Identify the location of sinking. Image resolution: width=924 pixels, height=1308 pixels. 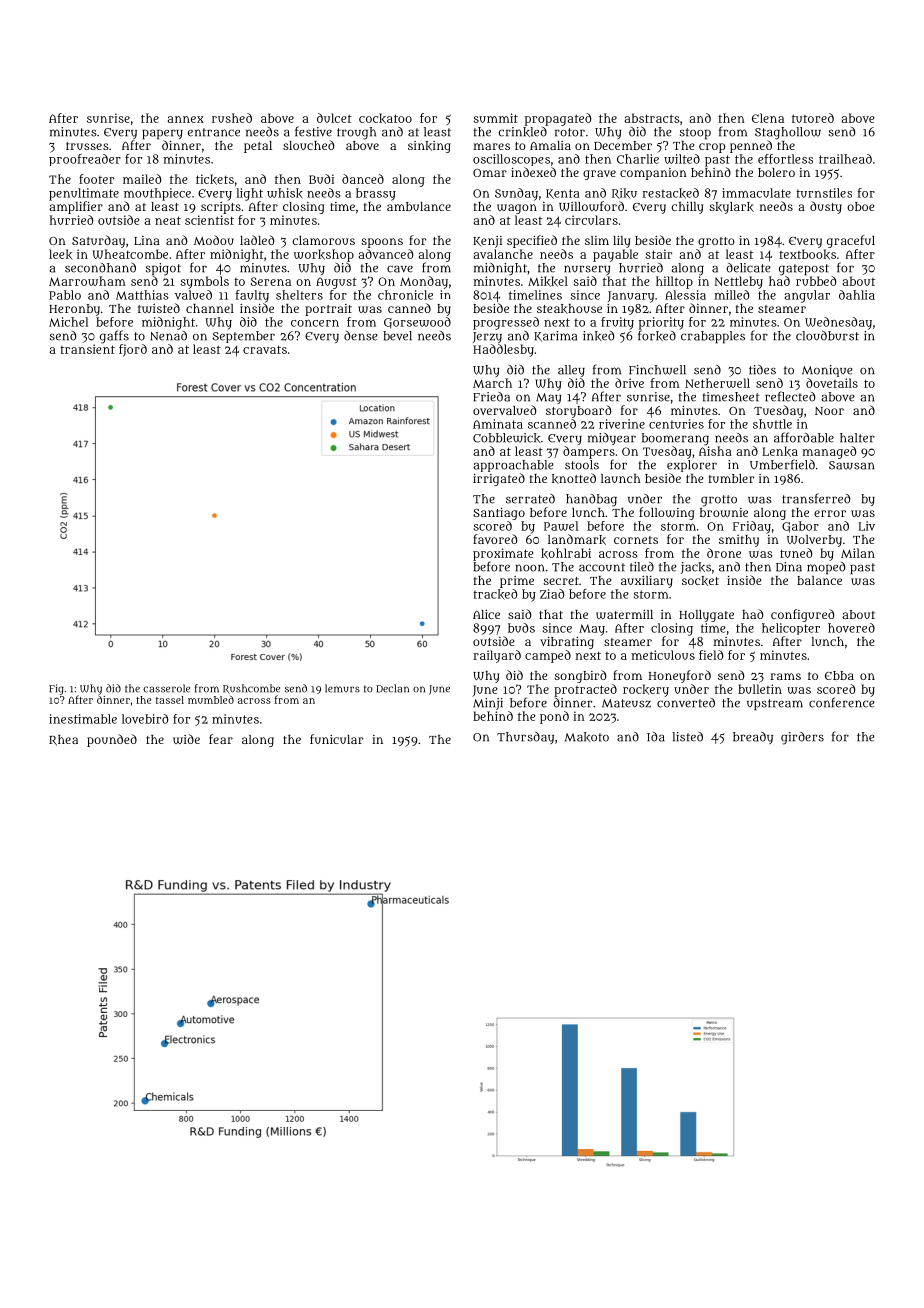
(429, 147).
